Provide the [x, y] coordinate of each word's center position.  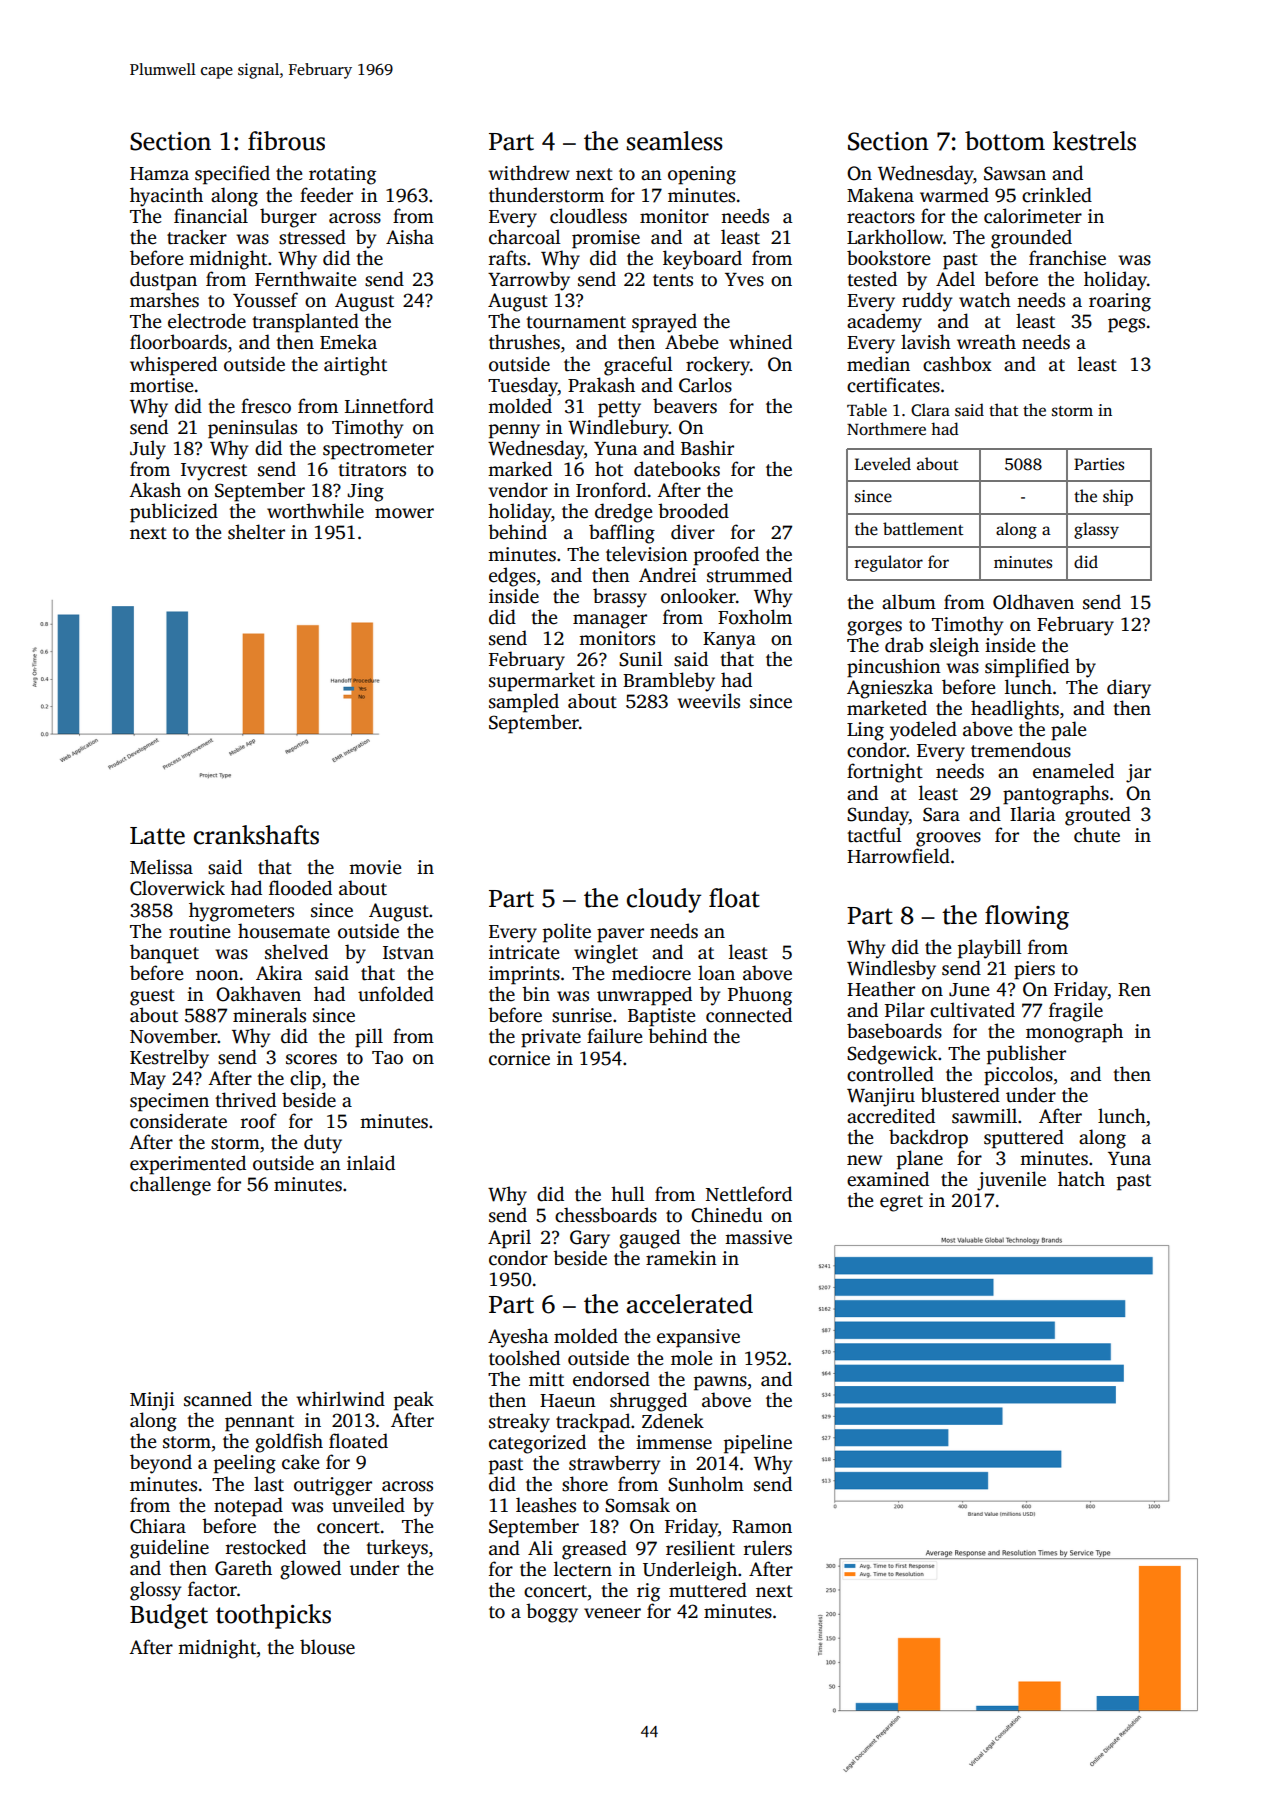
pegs [1126, 325]
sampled [524, 703]
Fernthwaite [305, 279]
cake [300, 1462]
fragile [1076, 1012]
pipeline [758, 1444]
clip [305, 1080]
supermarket [542, 682]
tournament [576, 322]
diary [1129, 689]
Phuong [760, 996]
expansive [698, 1338]
